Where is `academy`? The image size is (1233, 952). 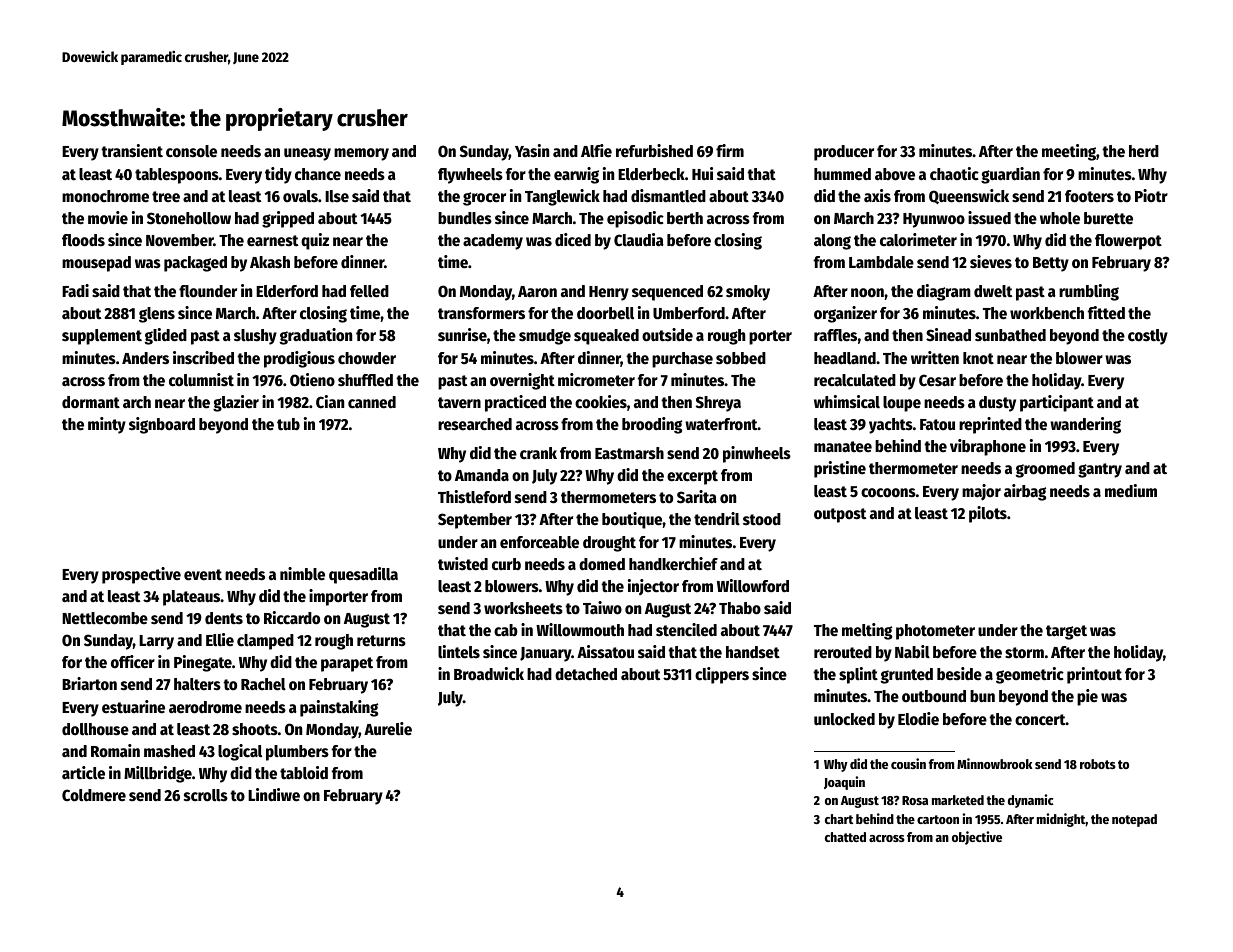
academy is located at coordinates (493, 242).
